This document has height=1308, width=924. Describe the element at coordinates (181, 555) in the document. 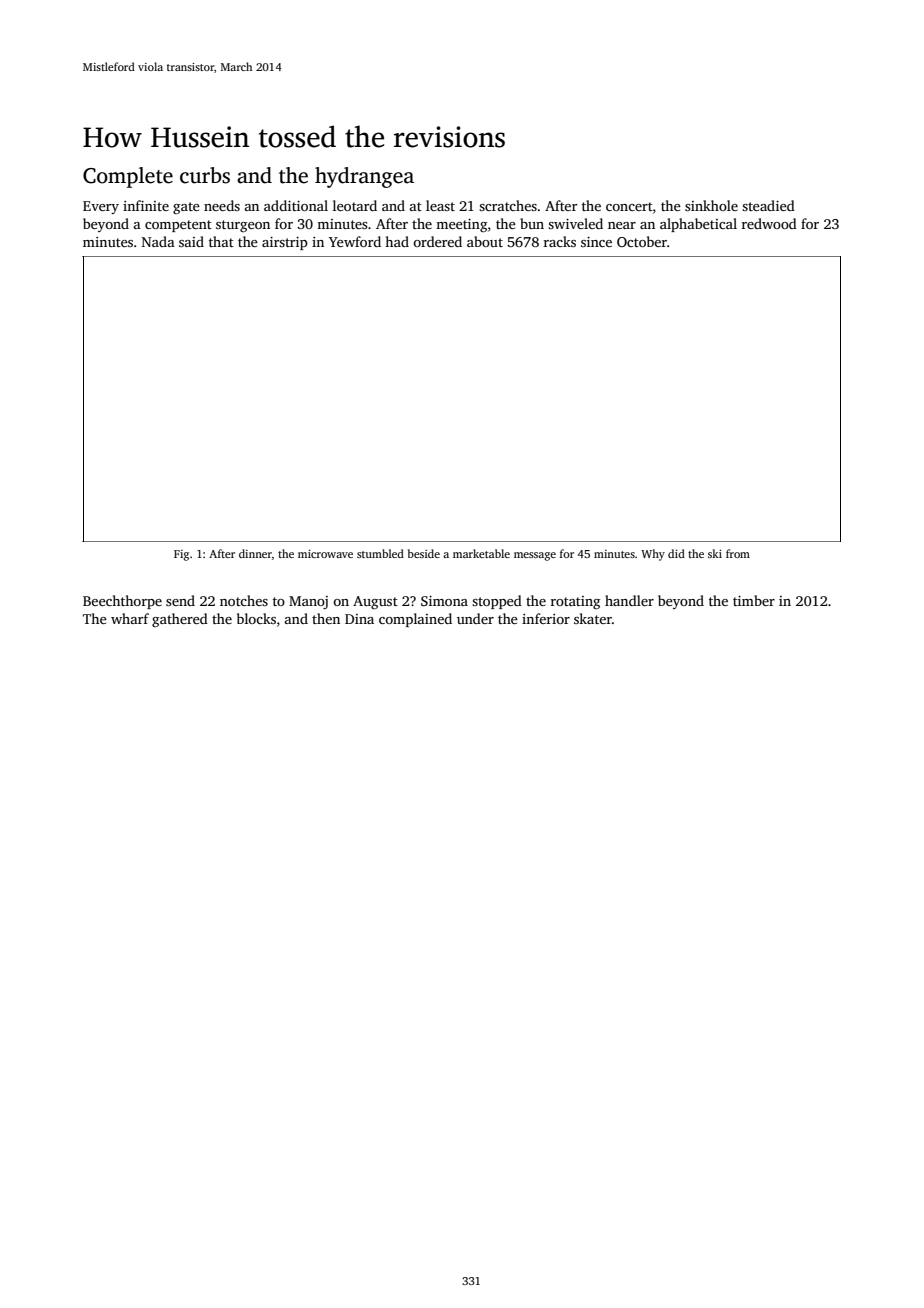

I see `Fig` at that location.
